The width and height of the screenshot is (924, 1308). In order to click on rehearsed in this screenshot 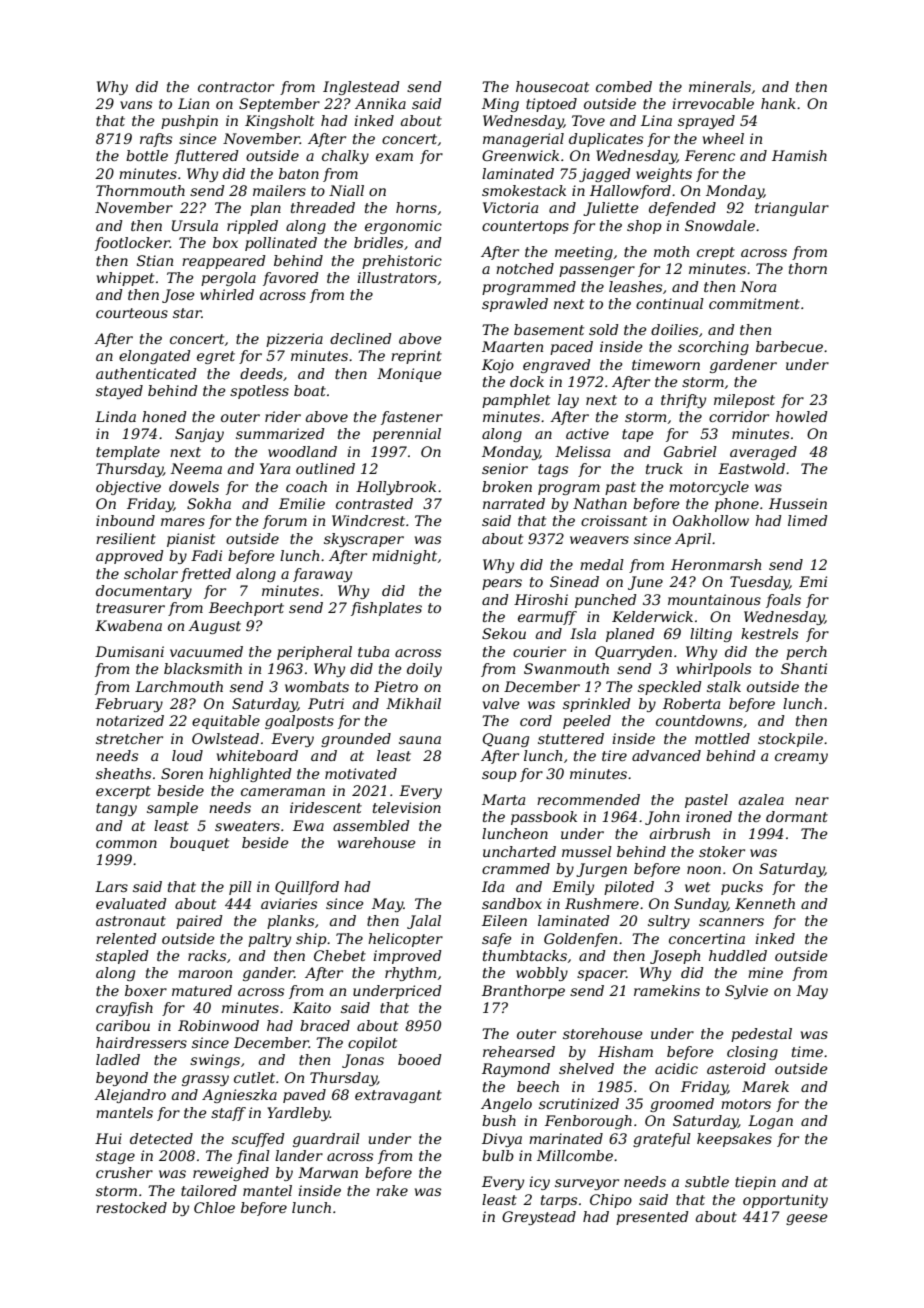, I will do `click(519, 1051)`.
